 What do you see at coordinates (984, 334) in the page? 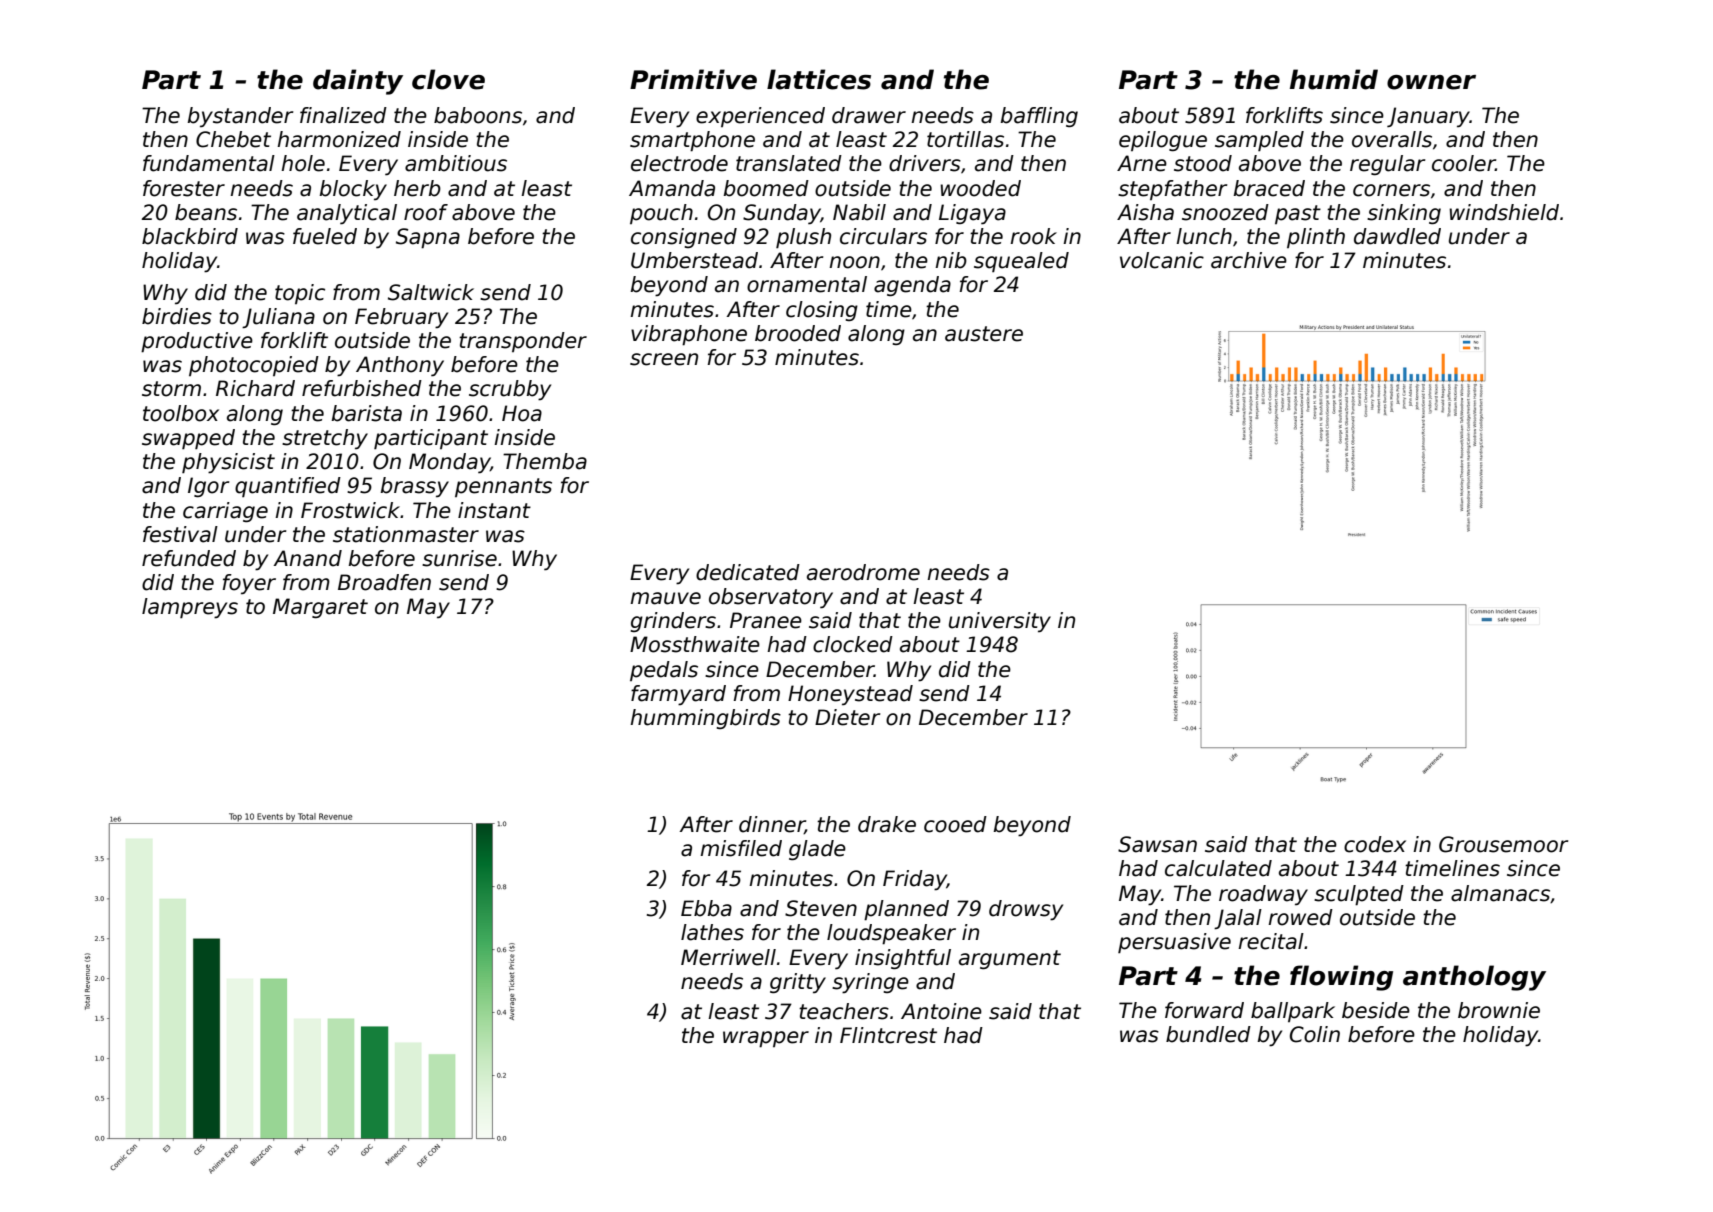
I see `austere` at bounding box center [984, 334].
